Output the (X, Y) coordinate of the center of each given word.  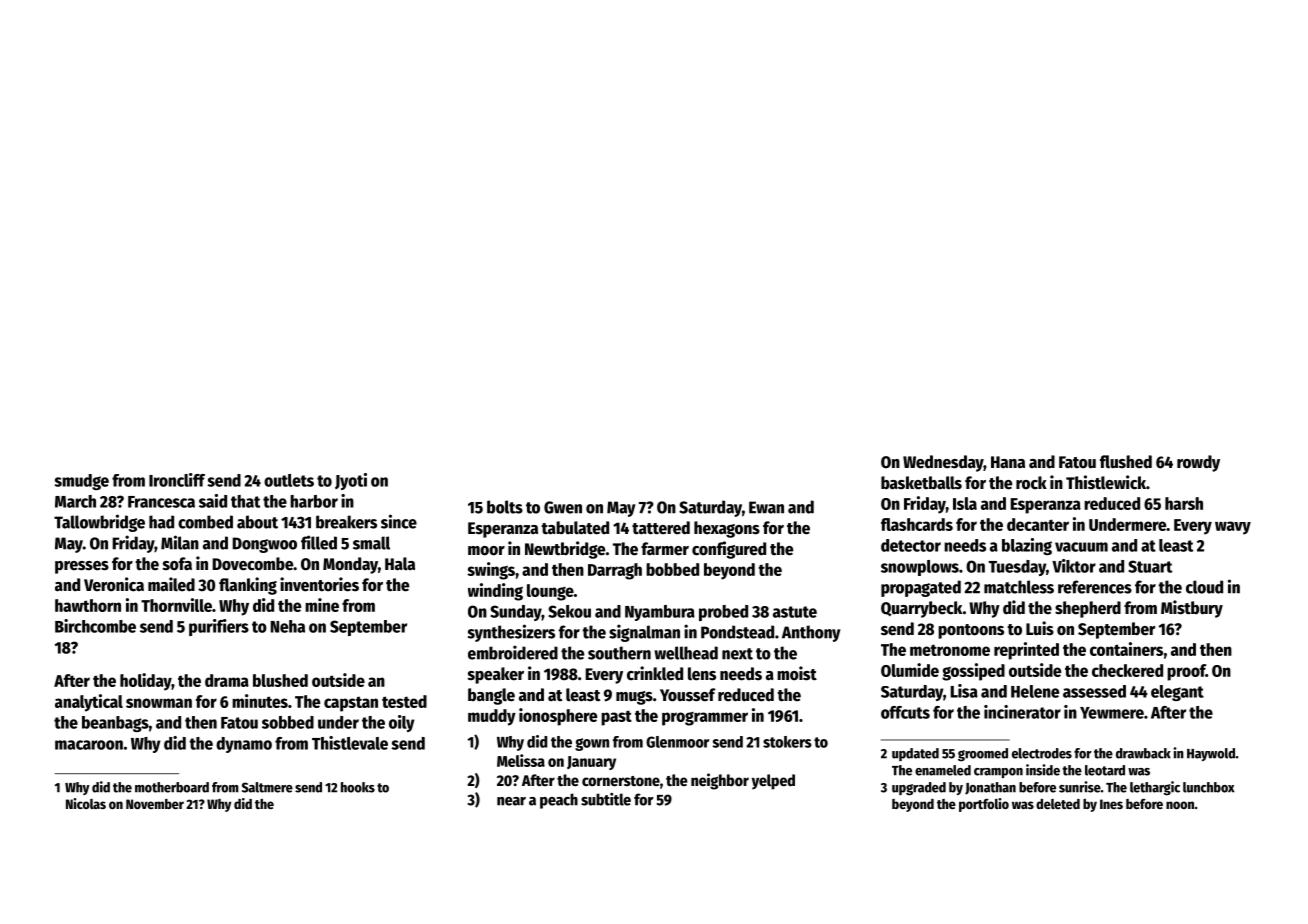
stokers (787, 742)
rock (1031, 483)
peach (559, 801)
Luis (1040, 628)
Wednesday (943, 463)
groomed (983, 754)
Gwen (563, 507)
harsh (1184, 503)
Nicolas (86, 803)
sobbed (288, 722)
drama (227, 680)
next (737, 654)
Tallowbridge (99, 523)
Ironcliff (177, 480)
